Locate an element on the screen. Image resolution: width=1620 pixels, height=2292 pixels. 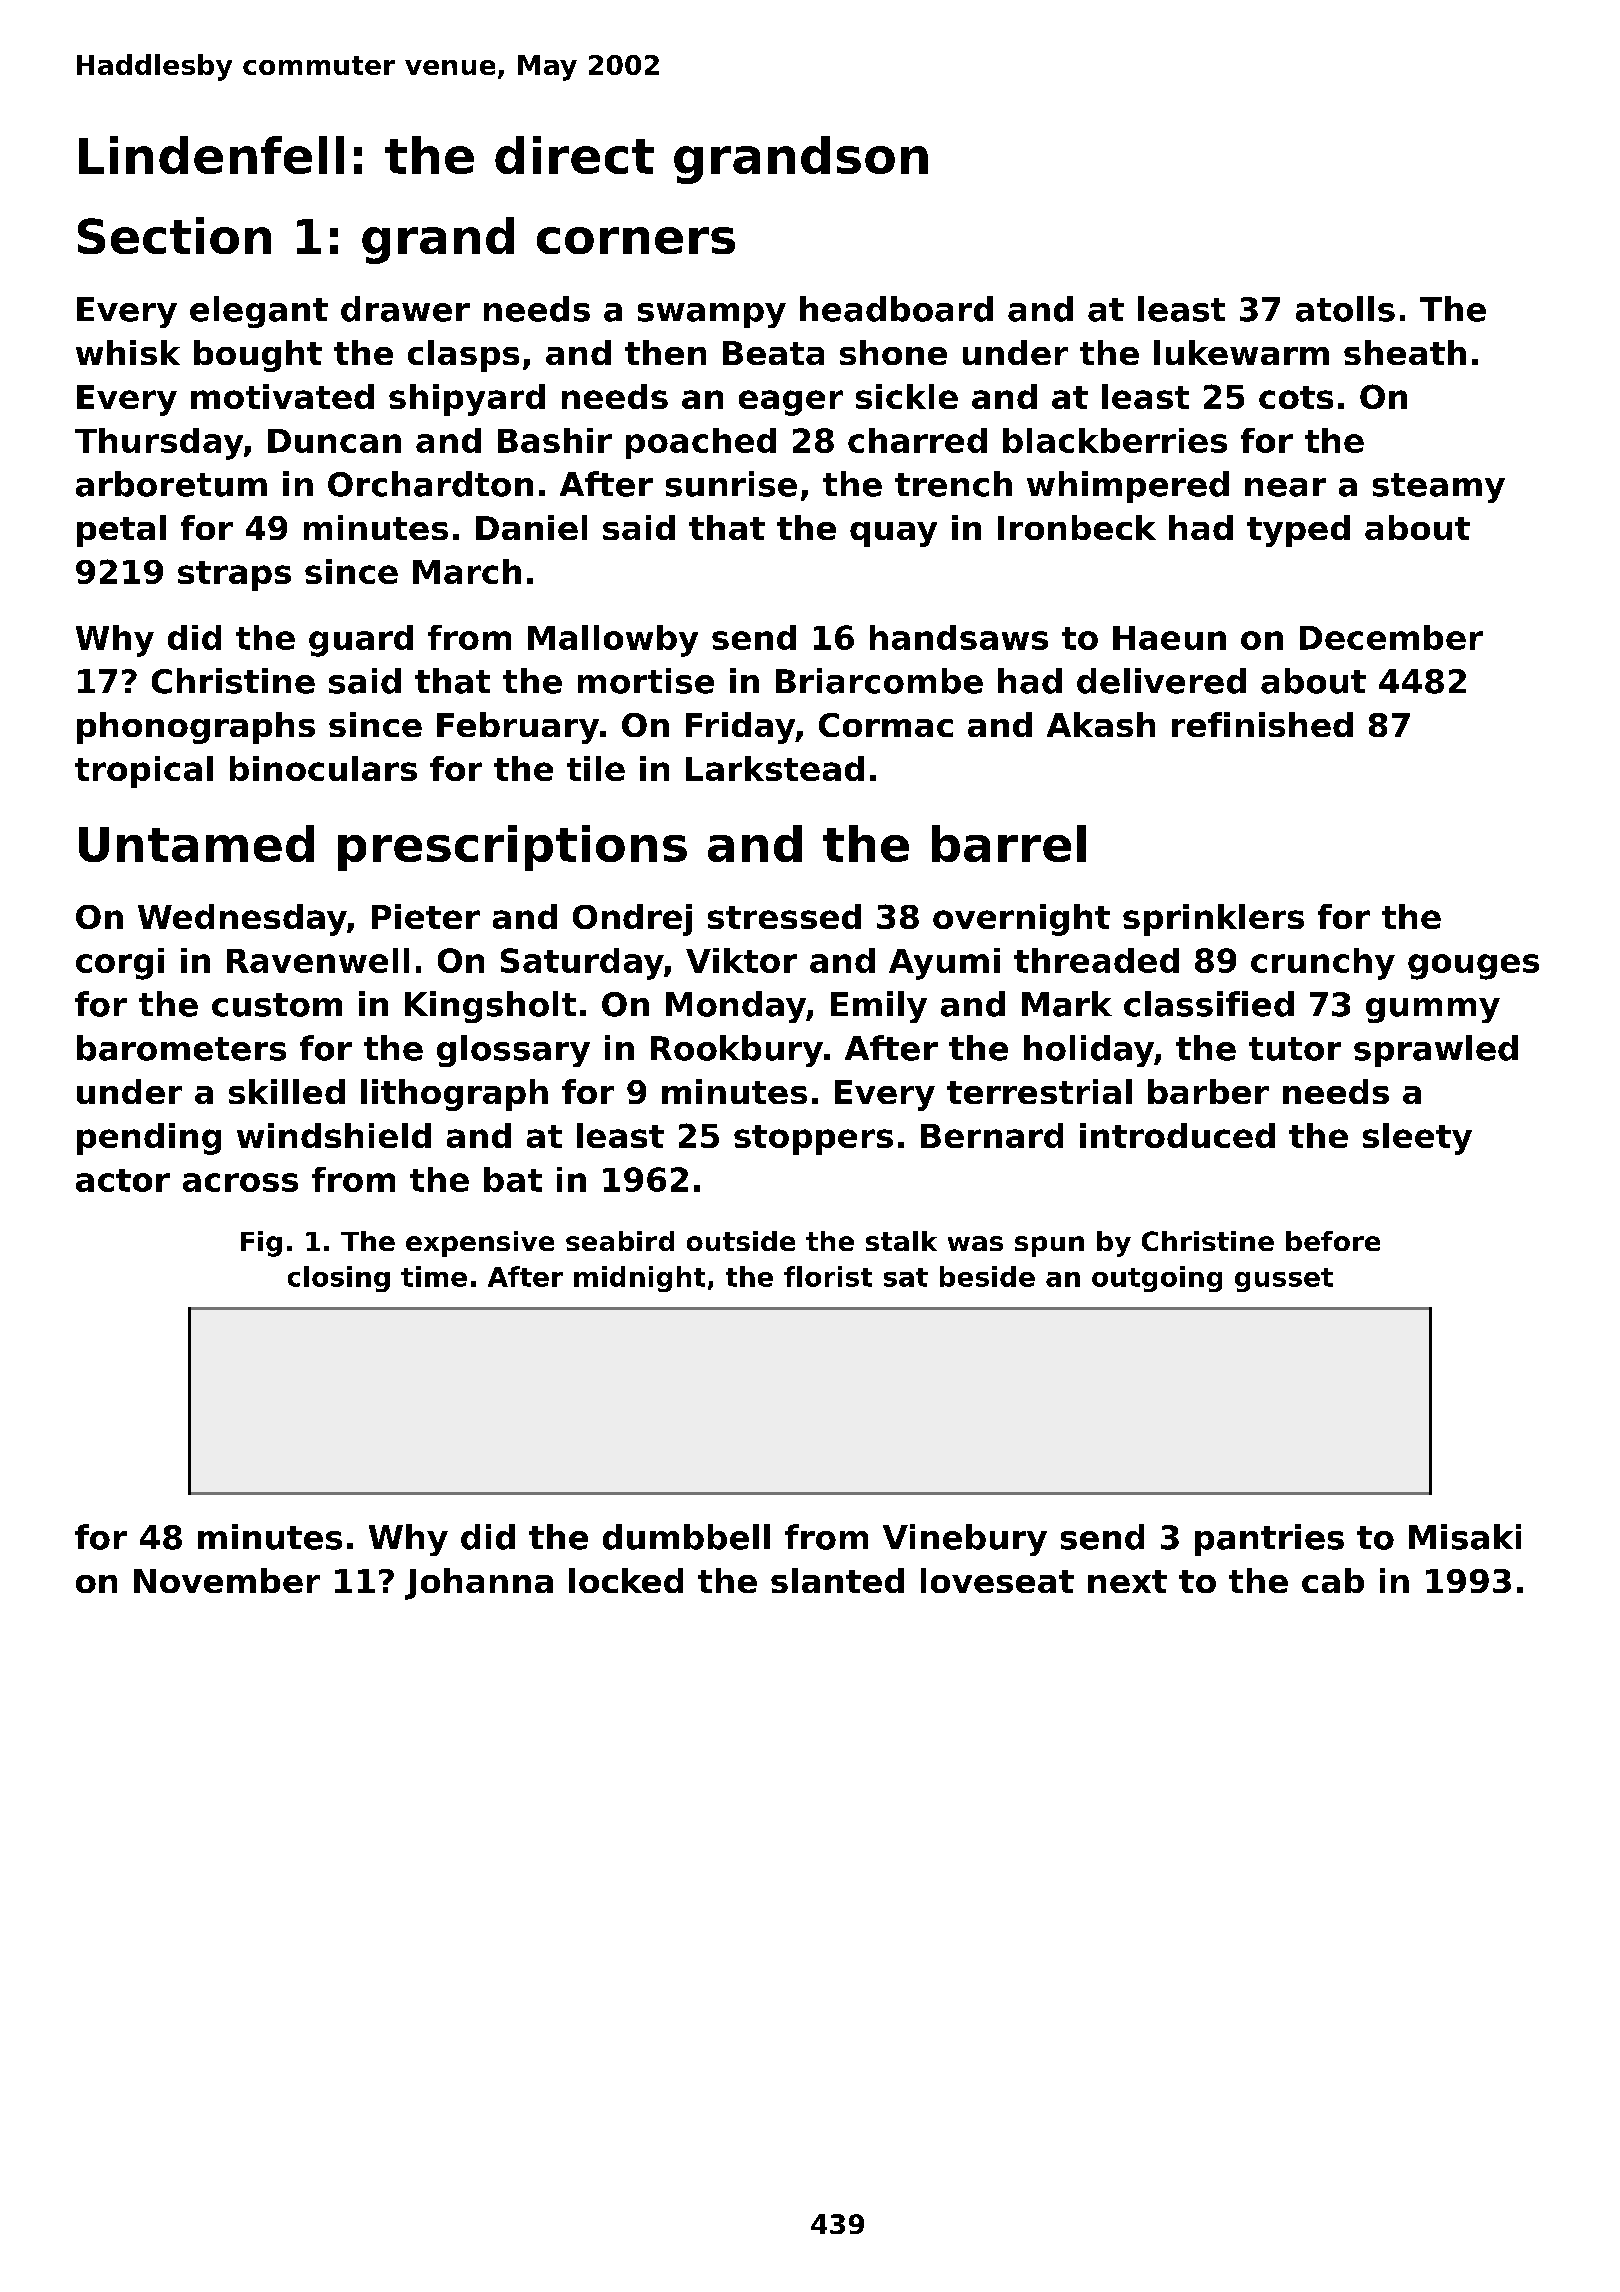
atolls is located at coordinates (1345, 309).
